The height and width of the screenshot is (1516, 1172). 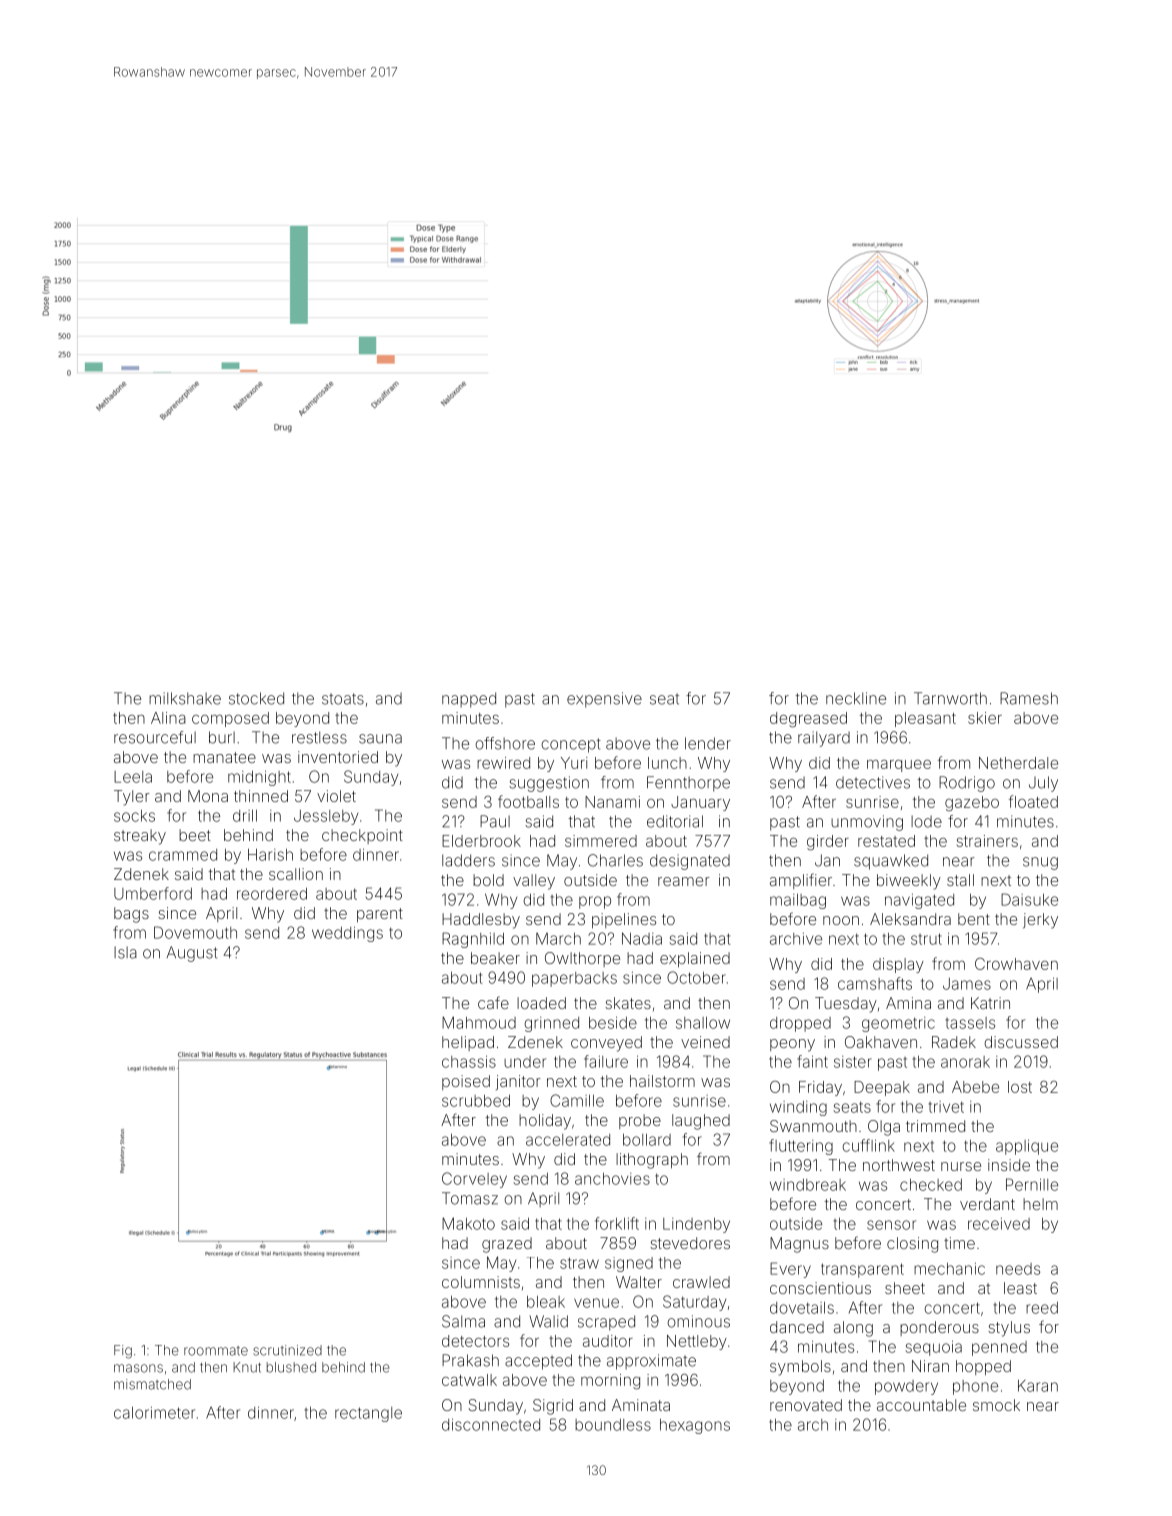 I want to click on weddings, so click(x=347, y=934).
